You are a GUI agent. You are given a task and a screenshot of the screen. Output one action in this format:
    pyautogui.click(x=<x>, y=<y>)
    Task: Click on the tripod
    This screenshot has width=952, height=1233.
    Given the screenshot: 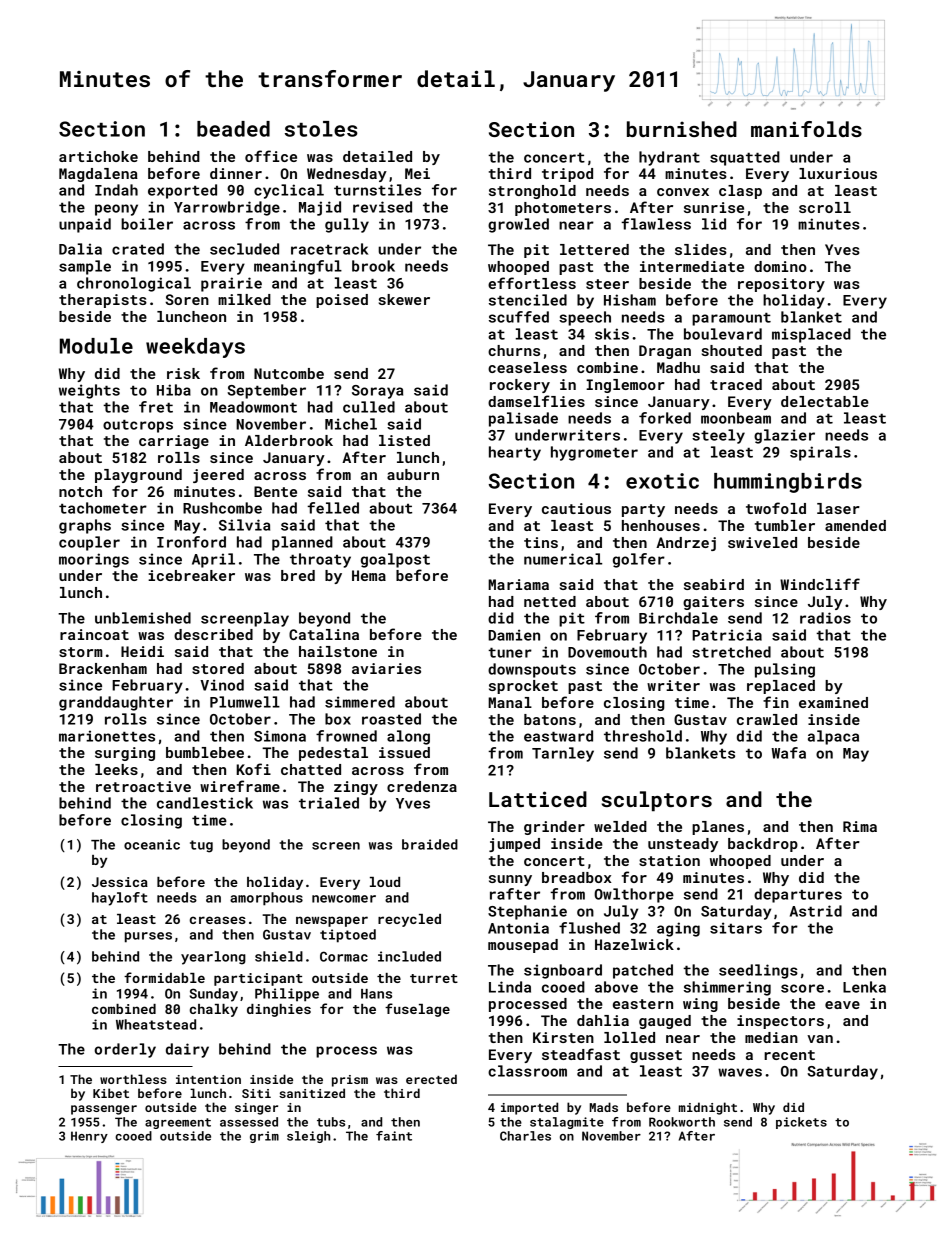 What is the action you would take?
    pyautogui.click(x=567, y=175)
